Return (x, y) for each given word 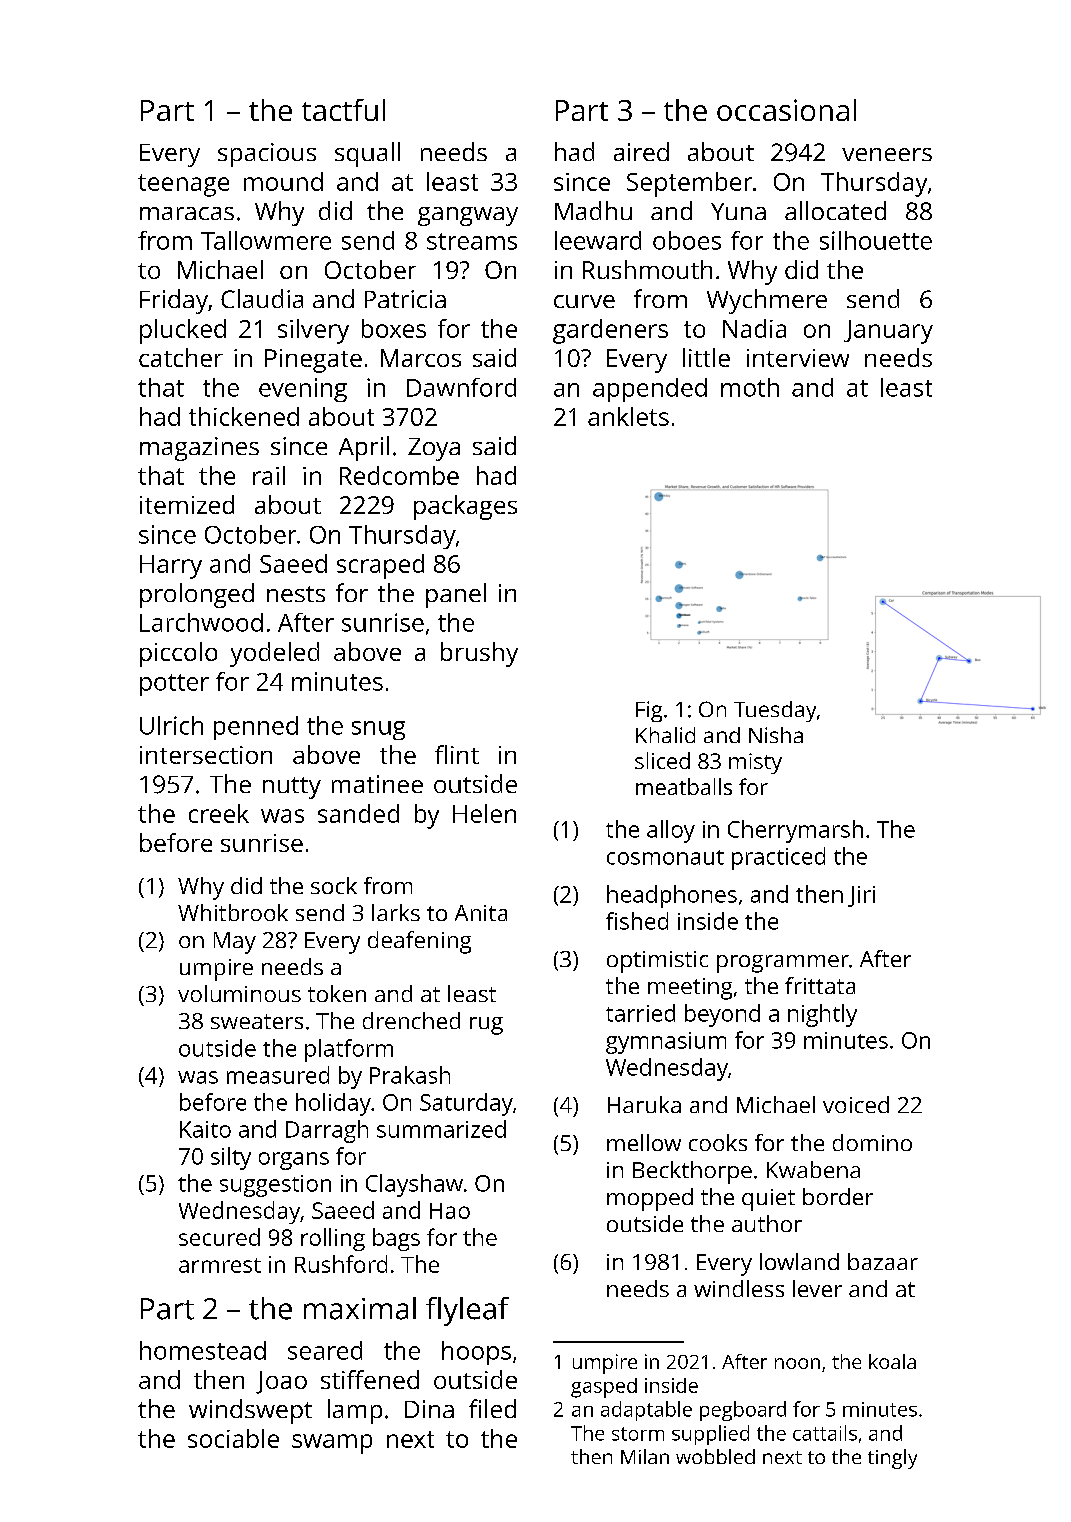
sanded (358, 813)
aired (641, 151)
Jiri (861, 896)
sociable (233, 1438)
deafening (419, 942)
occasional (786, 110)
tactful (343, 110)
